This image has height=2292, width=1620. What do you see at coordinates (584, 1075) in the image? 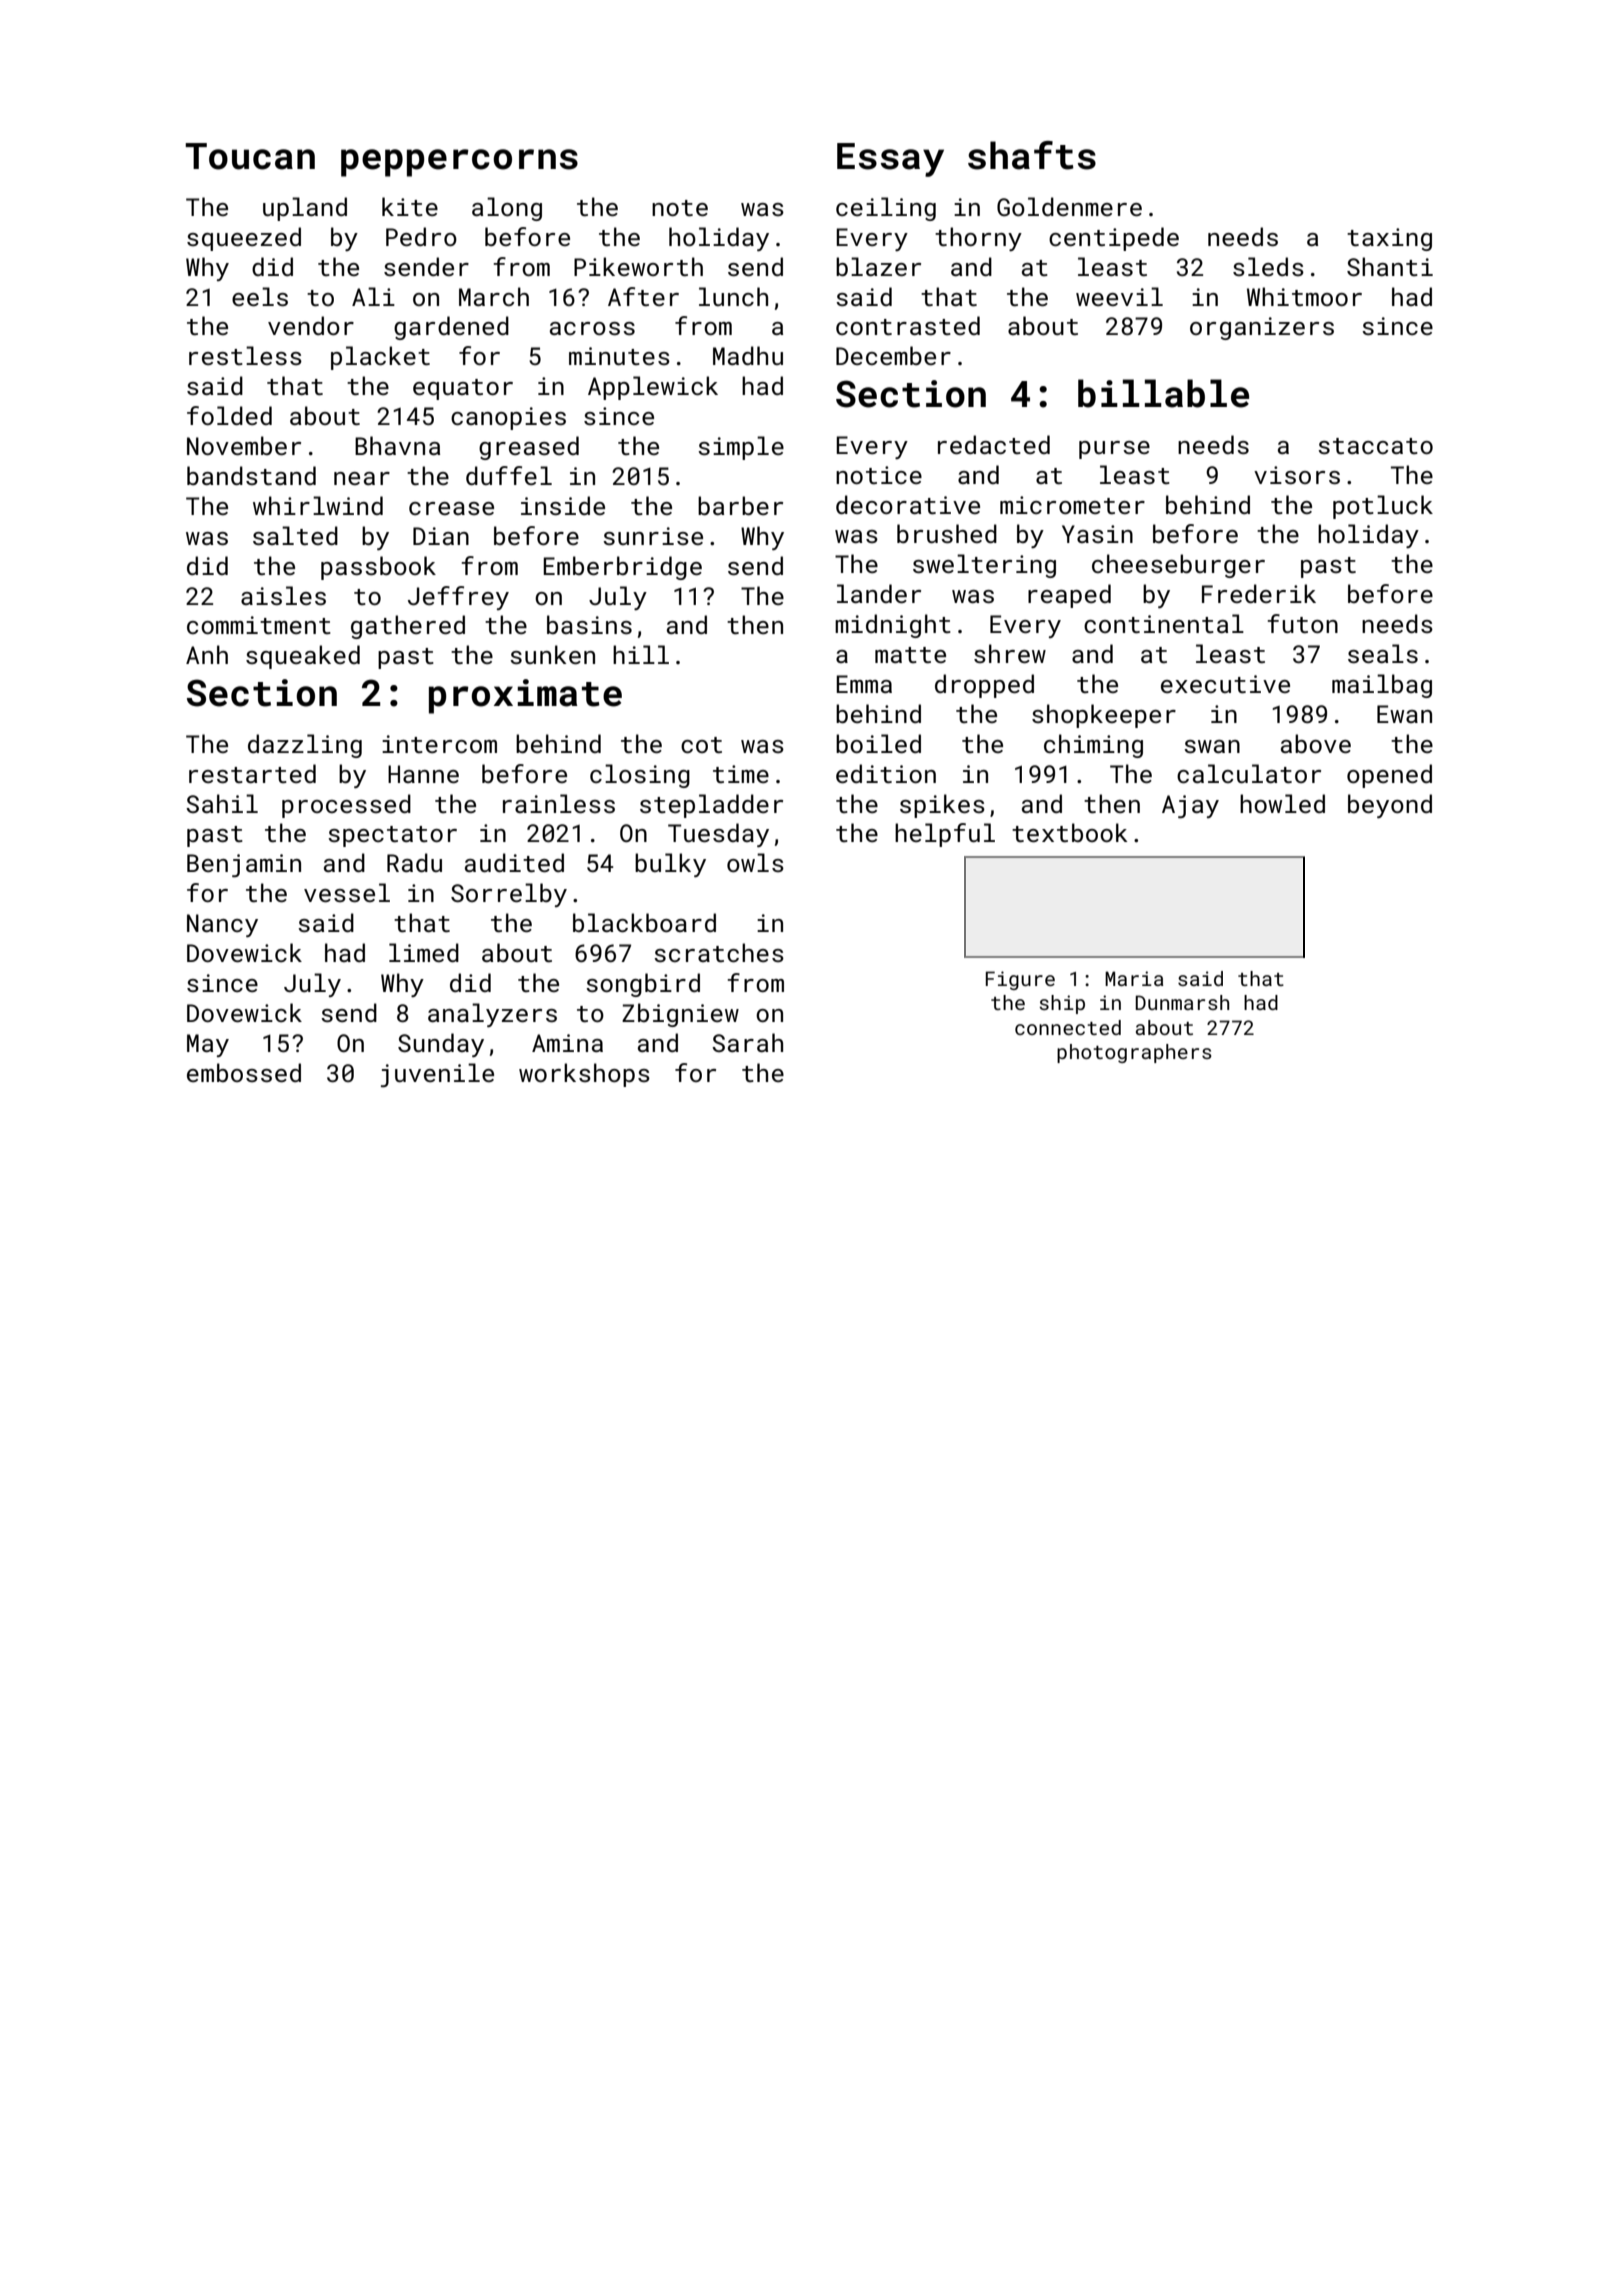
I see `workshops` at bounding box center [584, 1075].
